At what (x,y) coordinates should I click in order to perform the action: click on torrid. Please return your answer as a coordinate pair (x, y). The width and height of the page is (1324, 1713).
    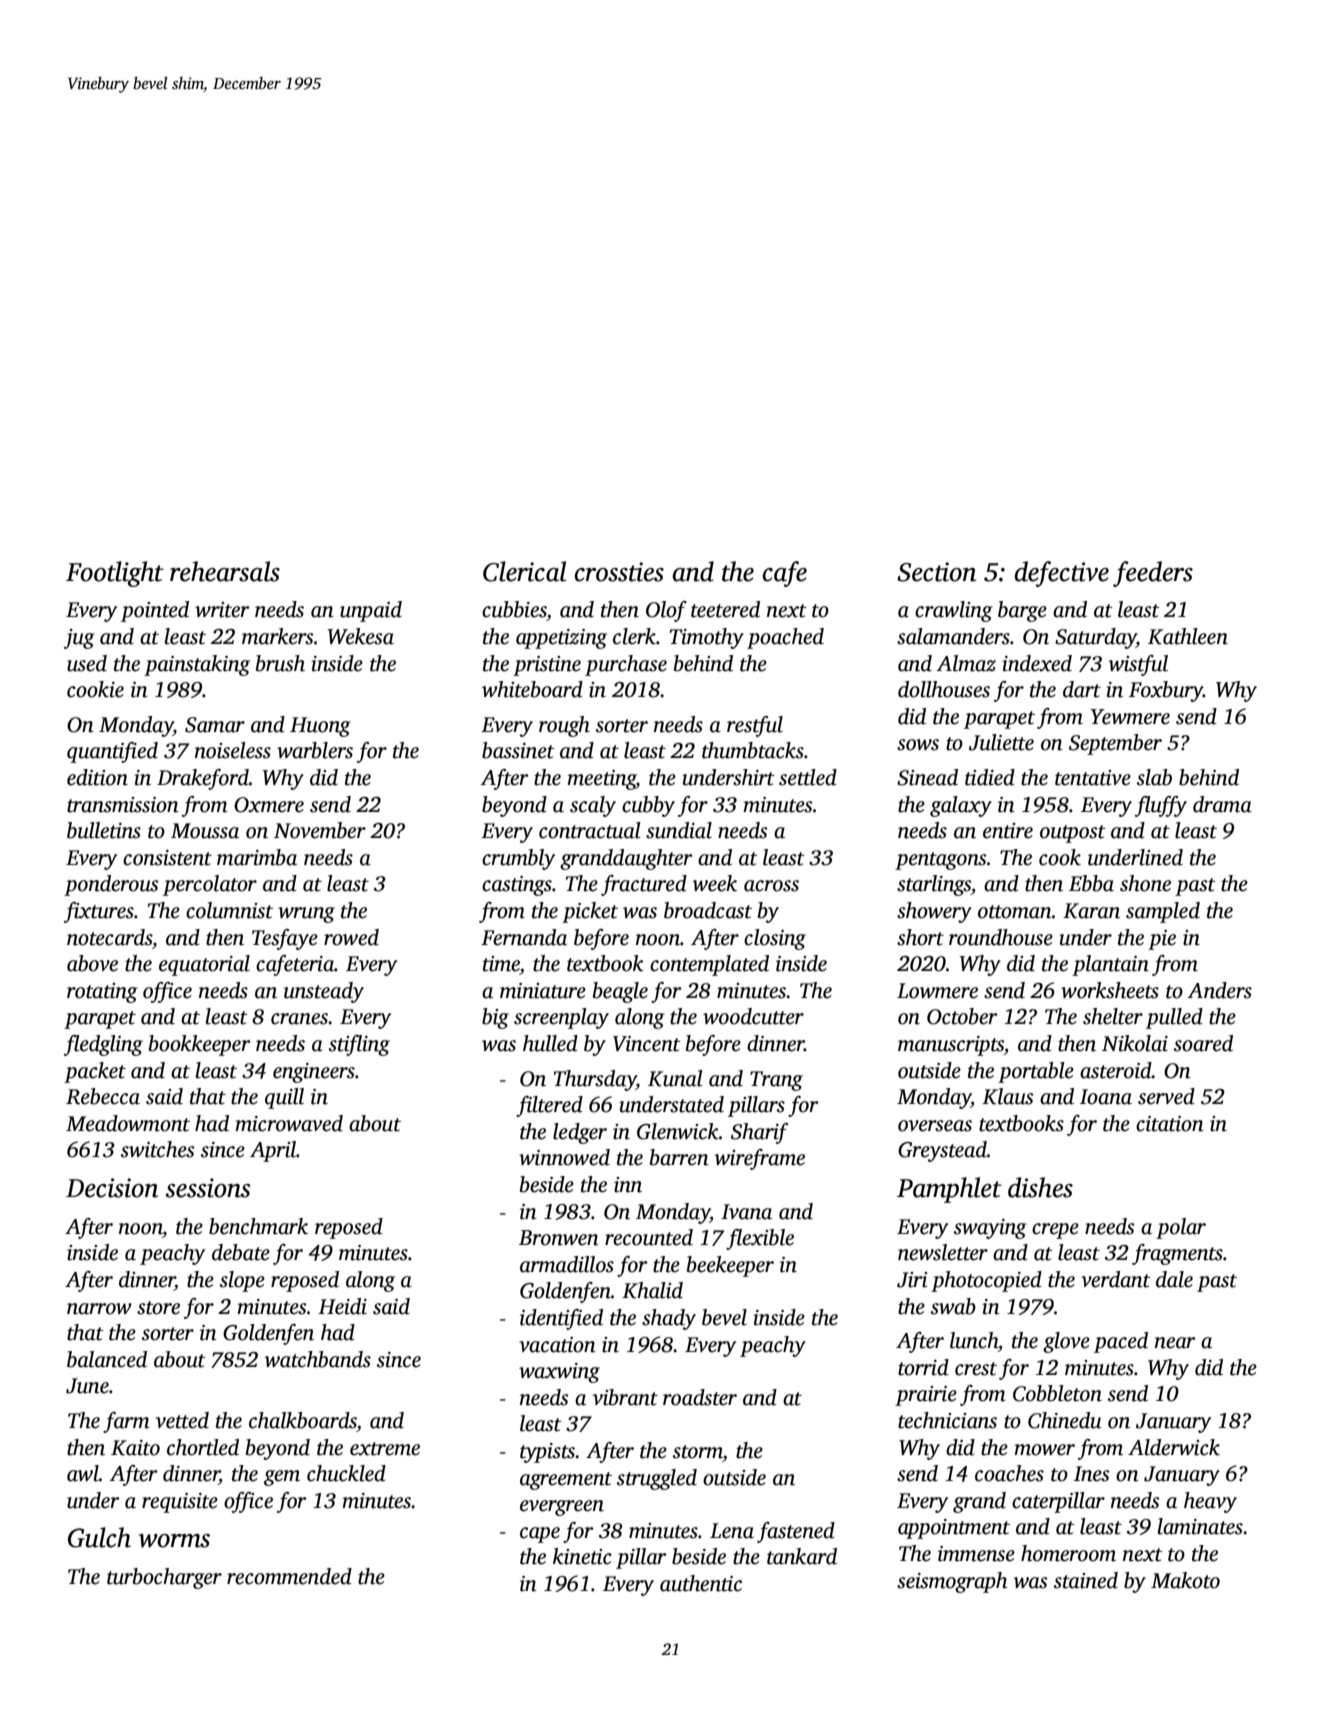
    Looking at the image, I should click on (923, 1367).
